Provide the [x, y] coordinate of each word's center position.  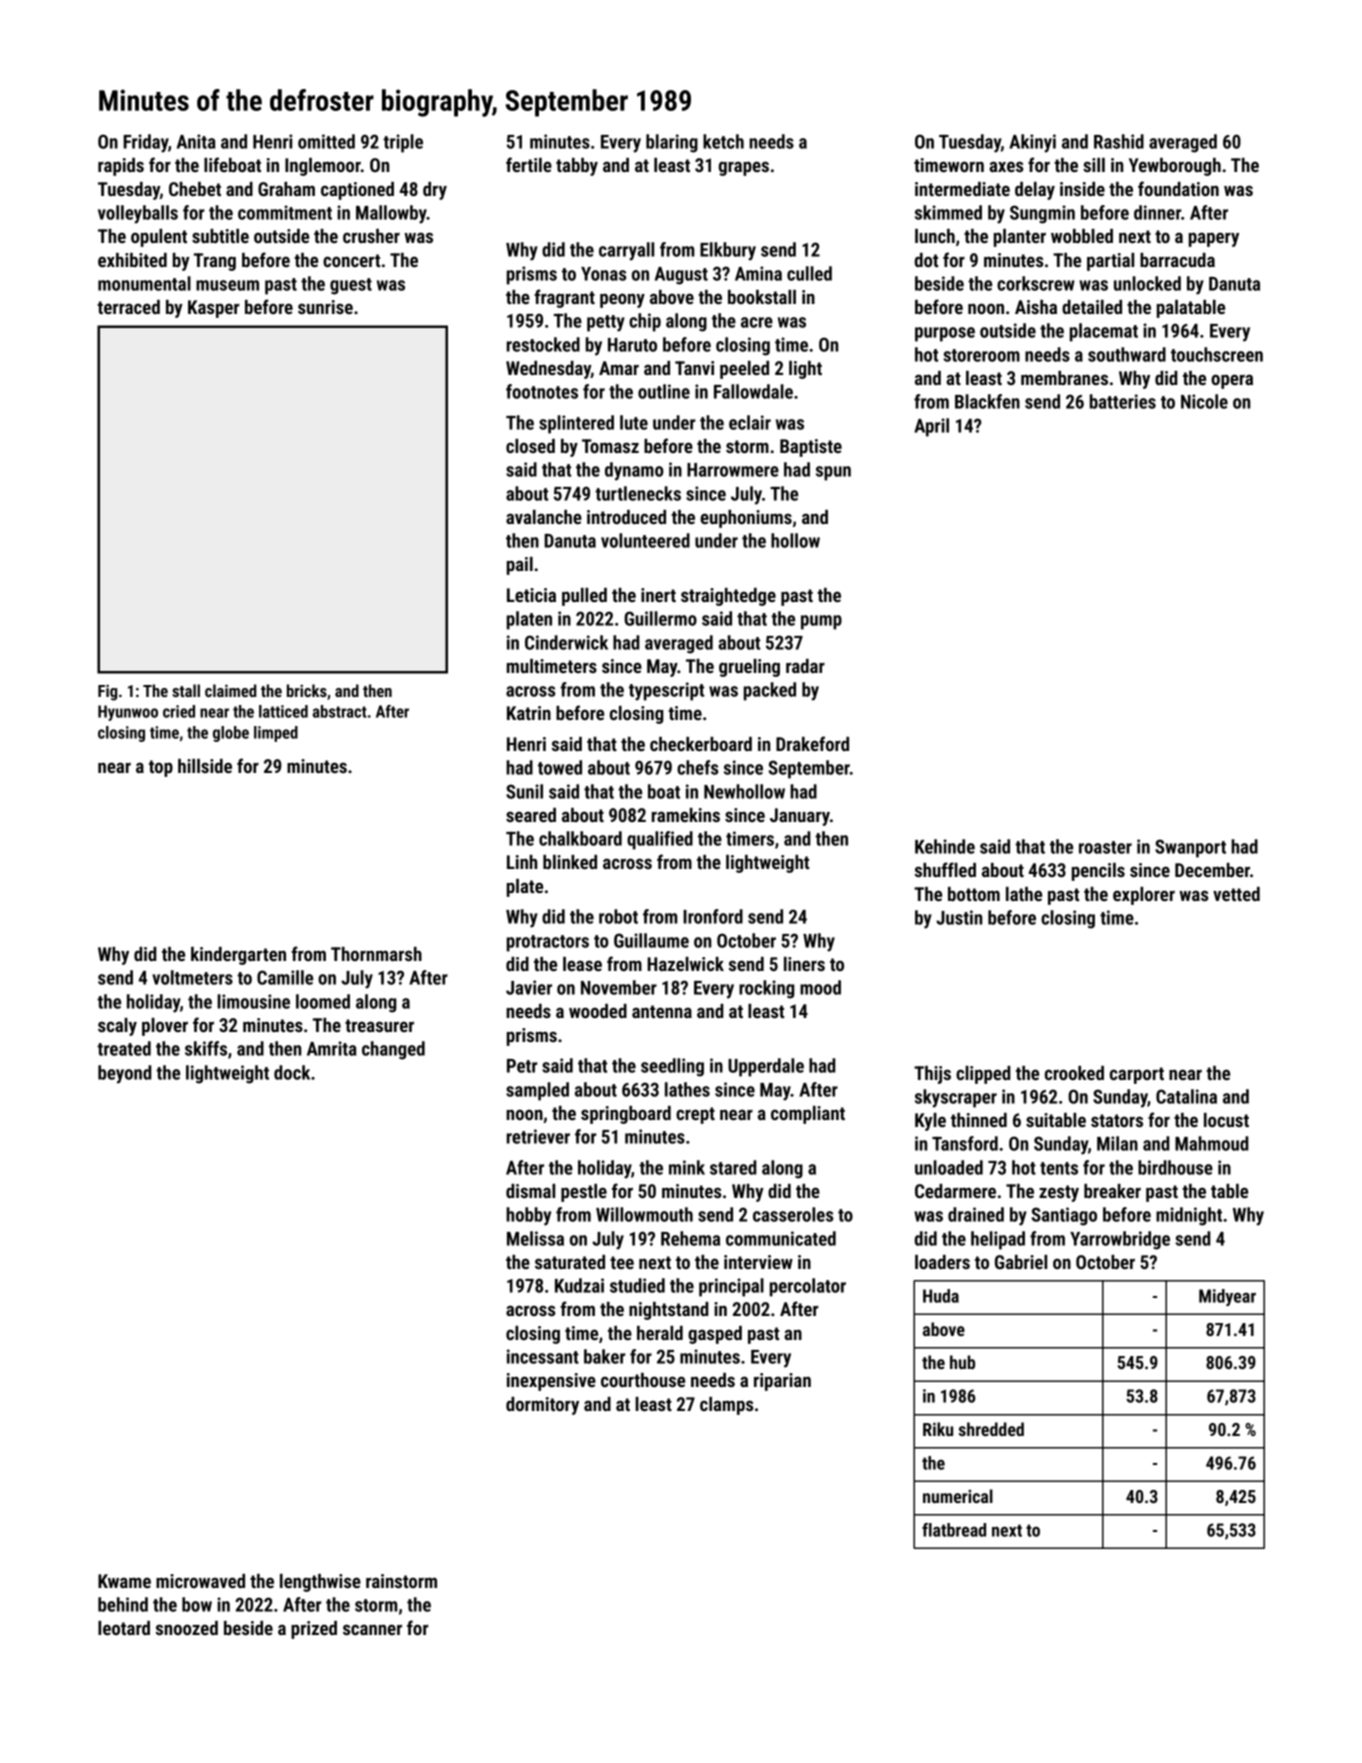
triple [403, 143]
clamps [726, 1406]
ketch [723, 141]
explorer [1144, 896]
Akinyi [1032, 143]
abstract [340, 711]
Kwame [124, 1581]
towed [560, 767]
